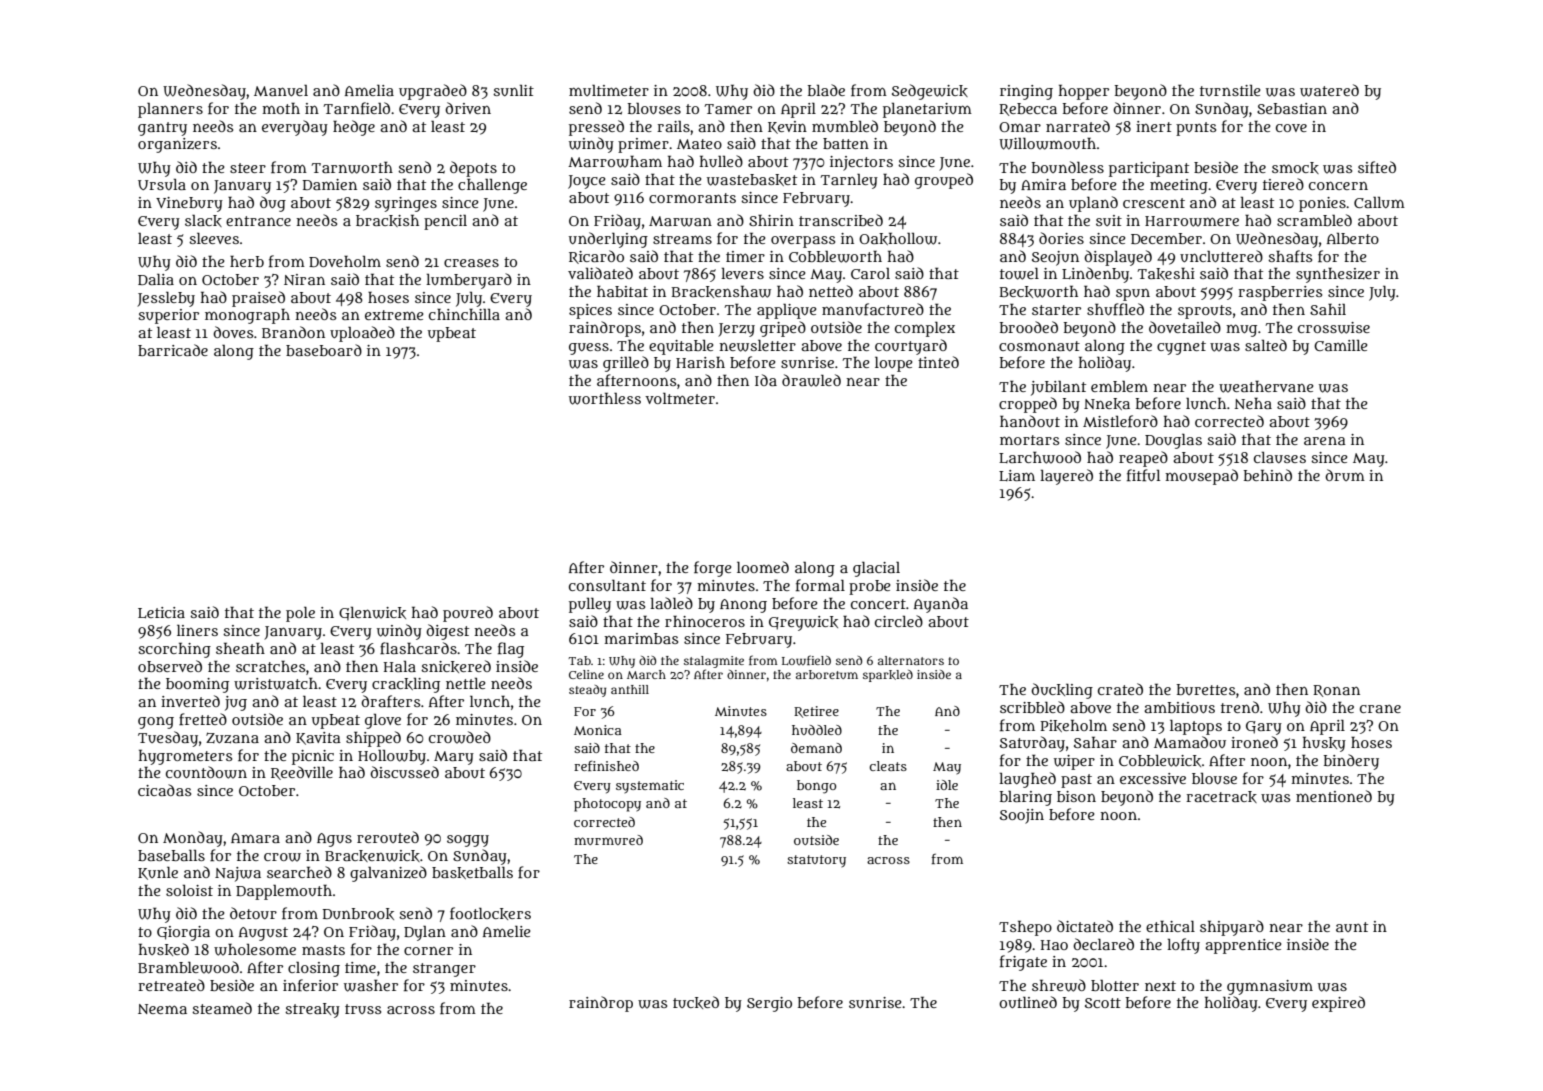 This screenshot has width=1543, height=1091. What do you see at coordinates (816, 712) in the screenshot?
I see `Retiree` at bounding box center [816, 712].
